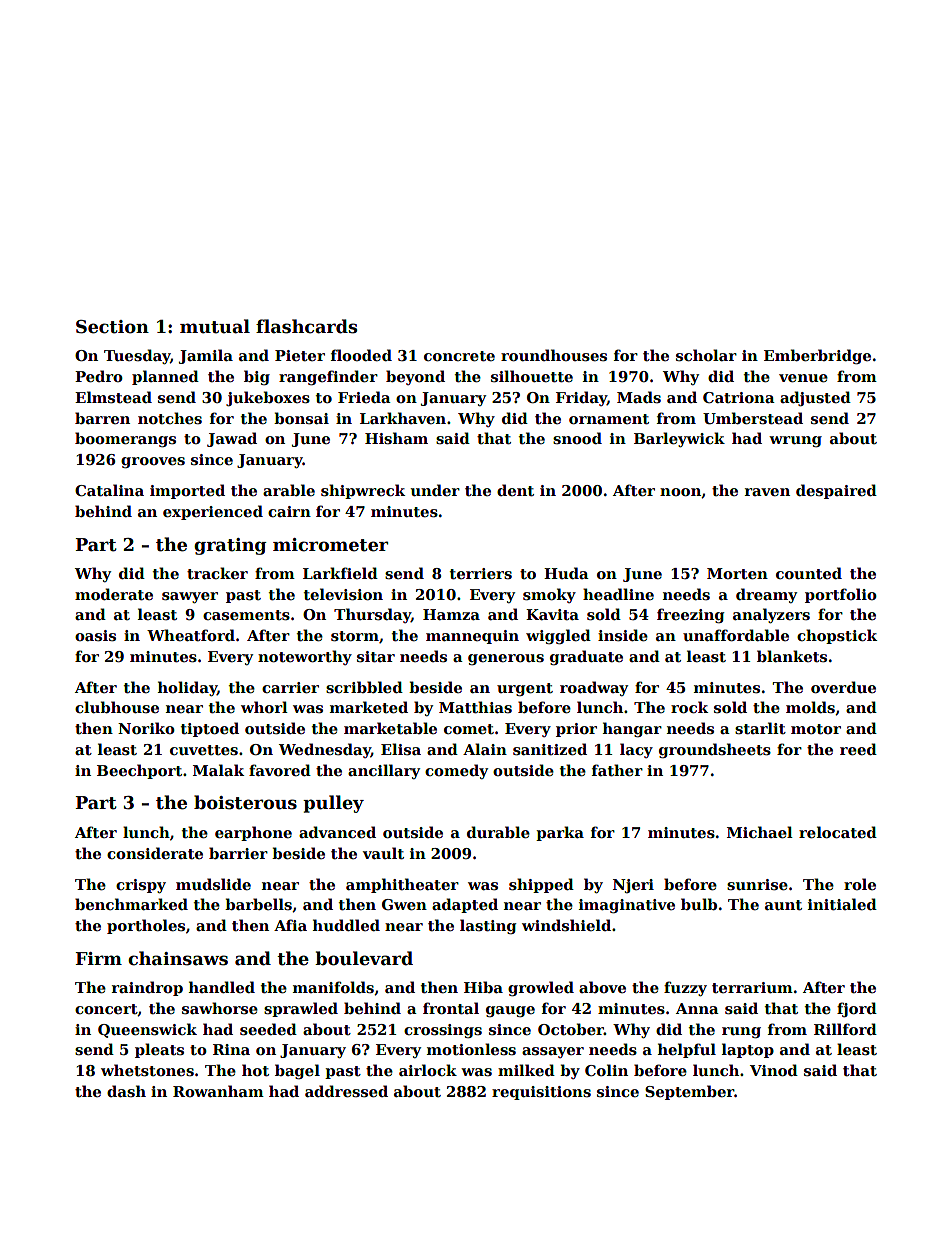  What do you see at coordinates (836, 491) in the screenshot?
I see `despaired` at bounding box center [836, 491].
